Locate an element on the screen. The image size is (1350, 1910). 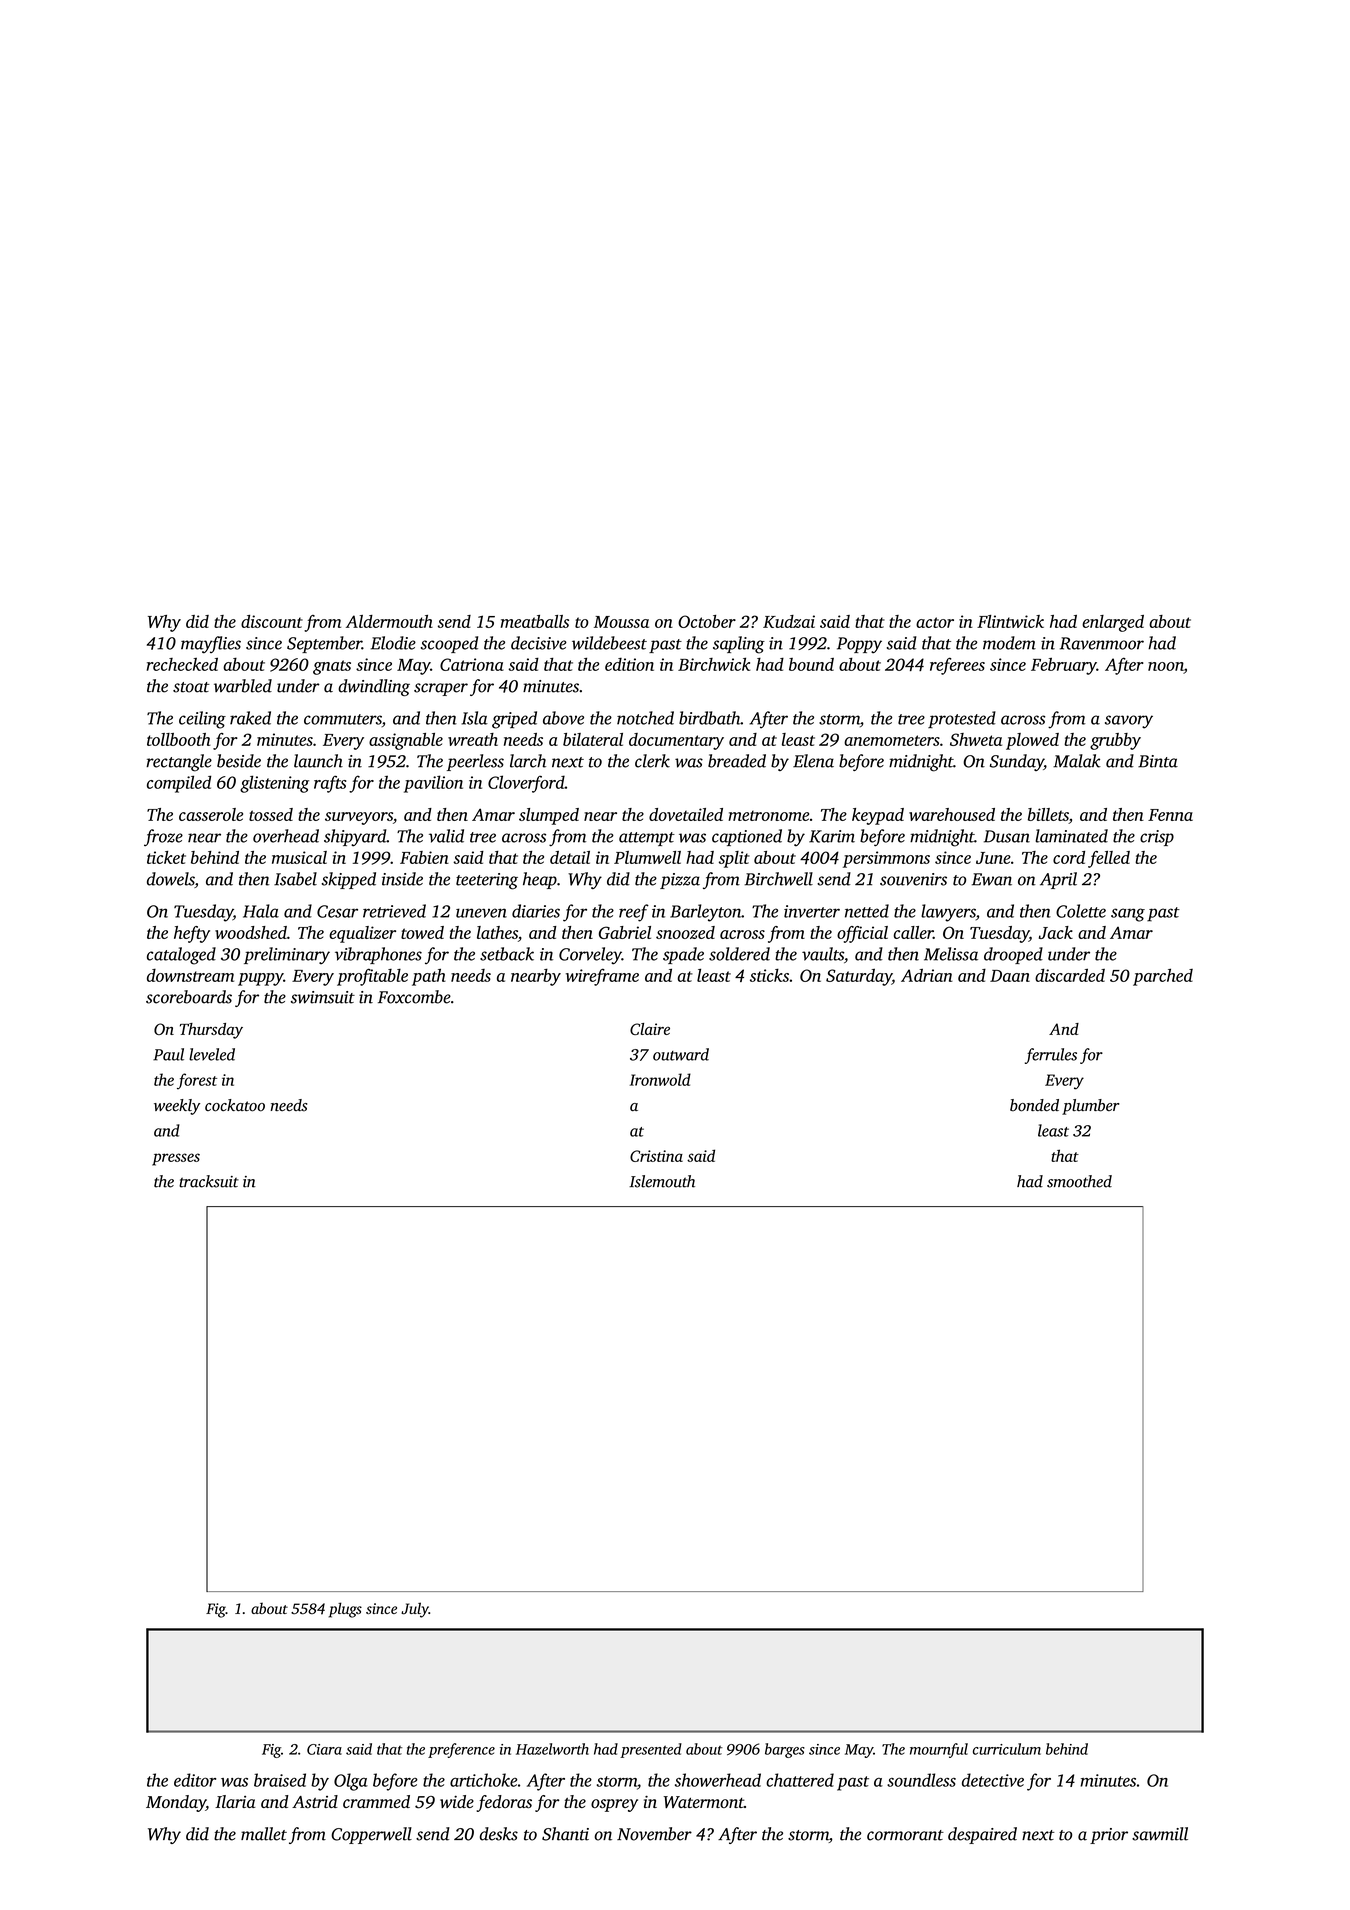
plugs is located at coordinates (345, 1610).
